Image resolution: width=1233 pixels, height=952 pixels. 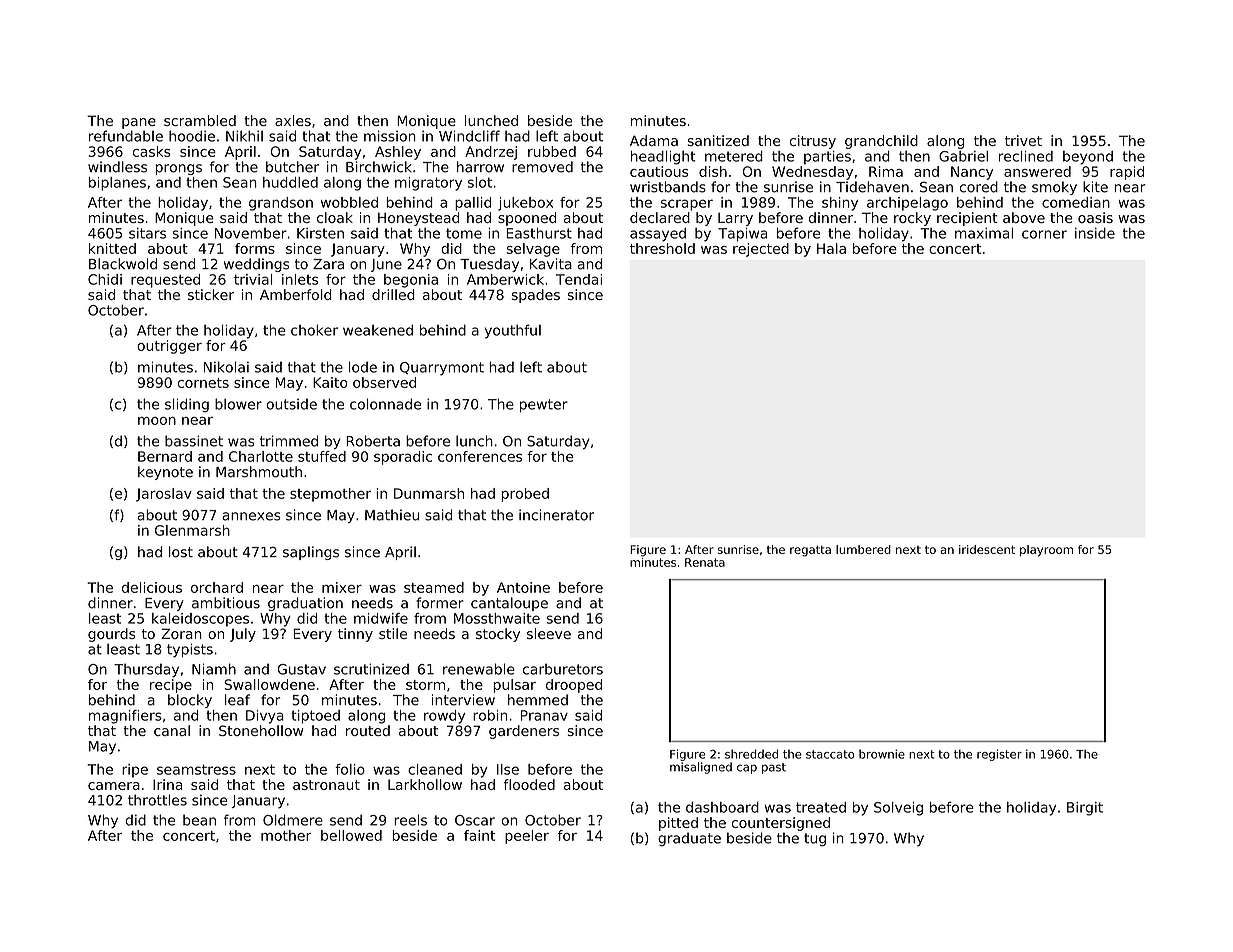 I want to click on Easthurst, so click(x=539, y=233).
